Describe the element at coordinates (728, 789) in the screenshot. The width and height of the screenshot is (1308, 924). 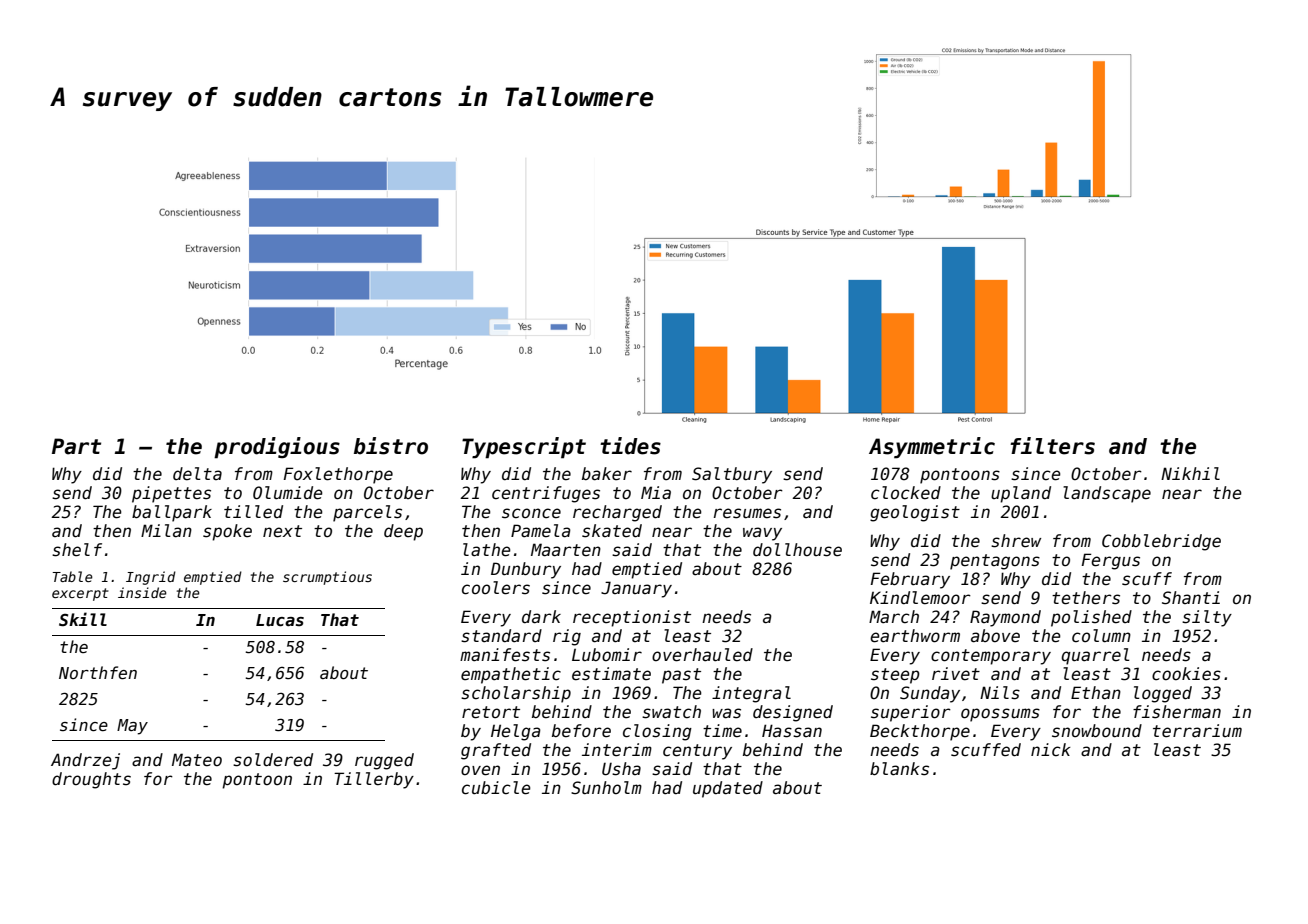
I see `updated` at that location.
